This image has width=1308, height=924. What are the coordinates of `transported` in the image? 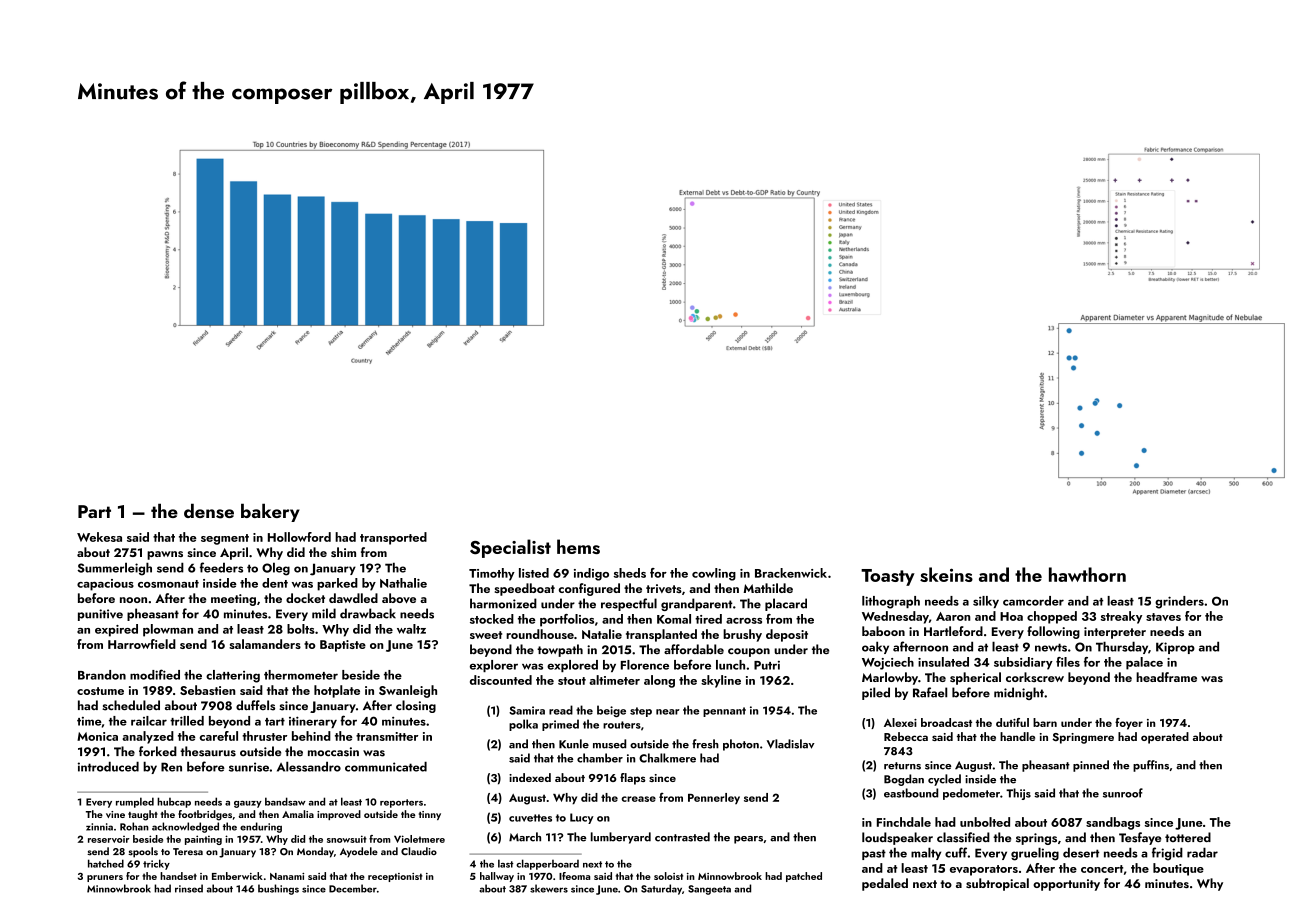 It's located at (393, 538).
